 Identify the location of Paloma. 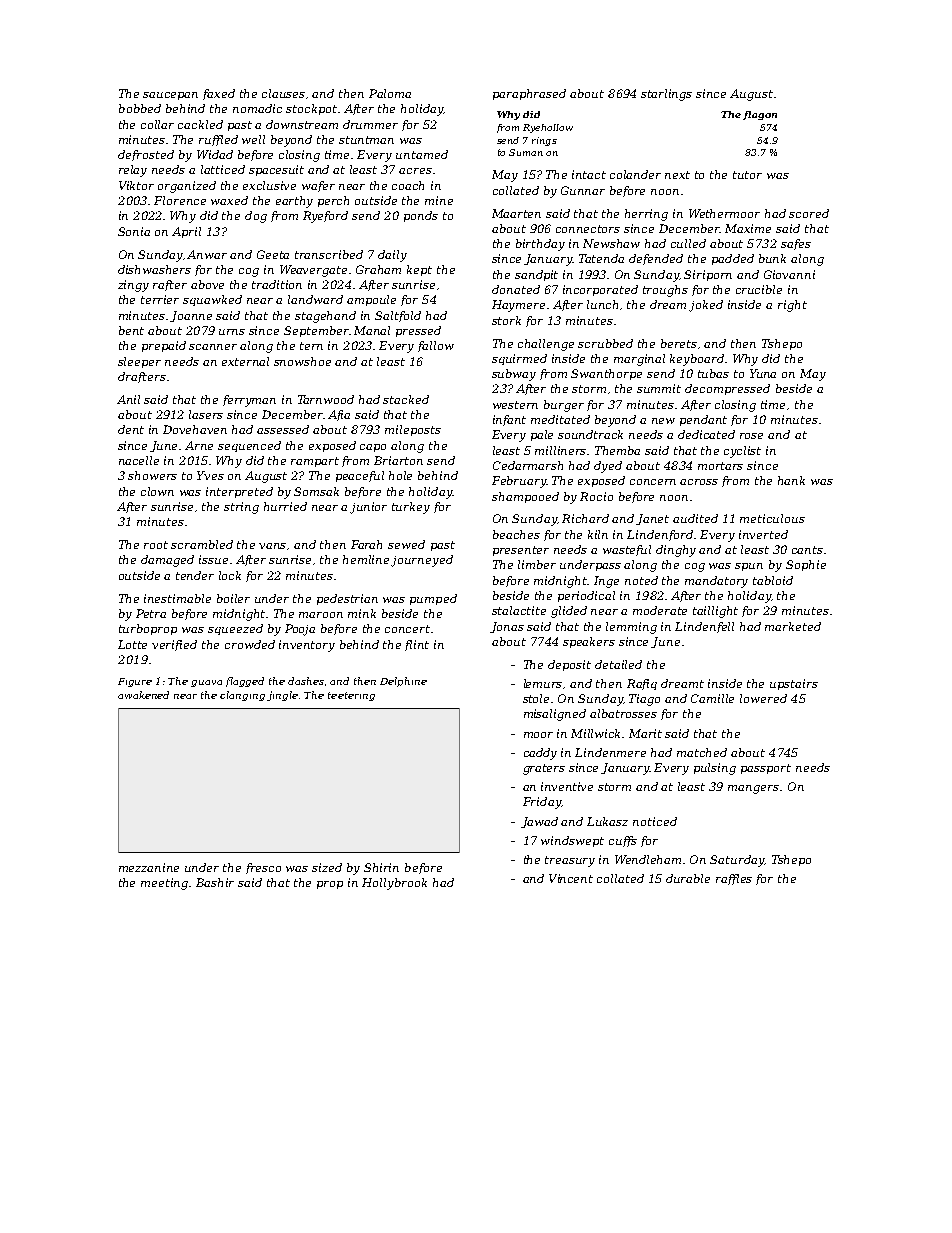
(390, 93).
